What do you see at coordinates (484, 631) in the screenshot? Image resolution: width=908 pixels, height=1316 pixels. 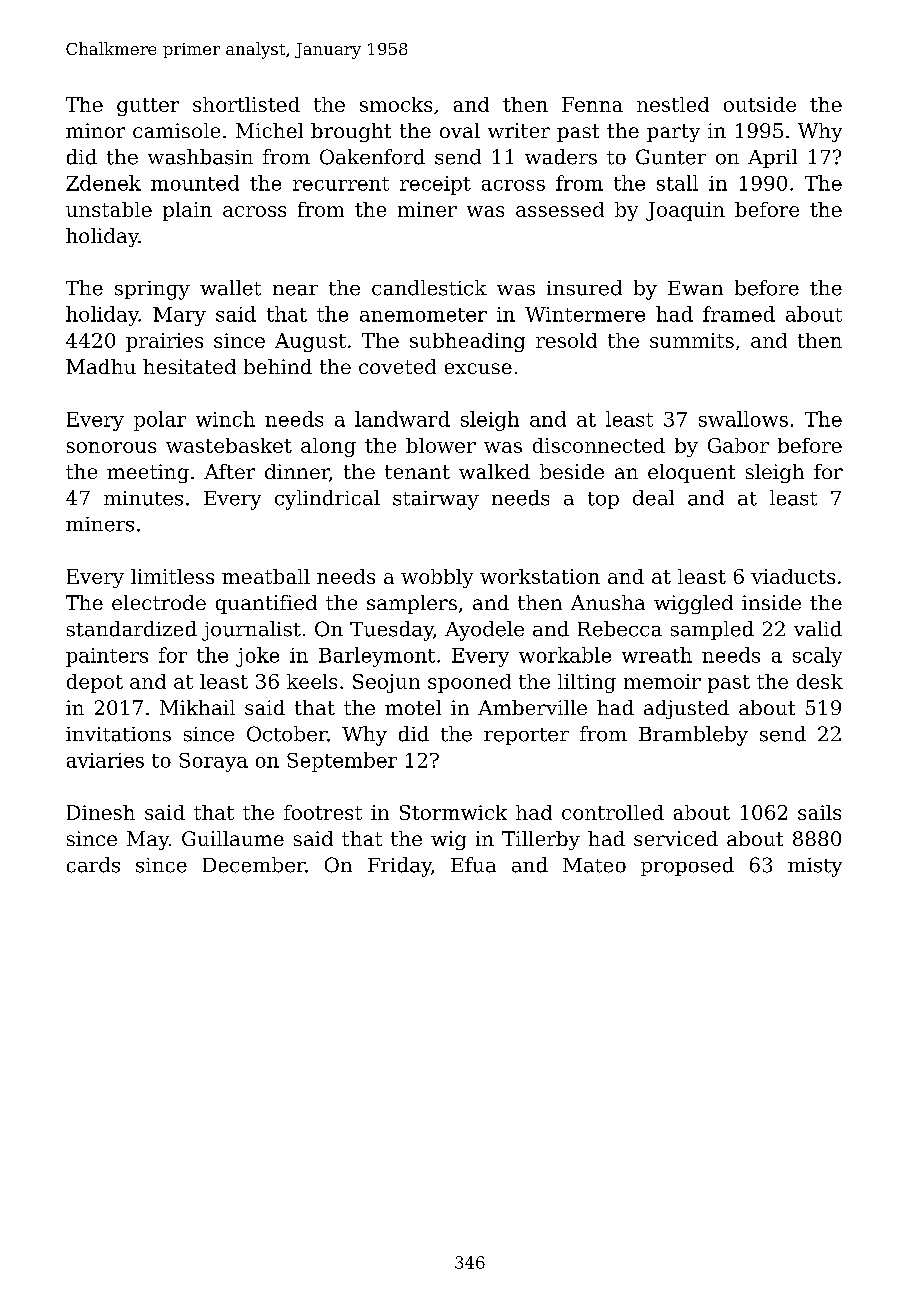 I see `Ayodele` at bounding box center [484, 631].
